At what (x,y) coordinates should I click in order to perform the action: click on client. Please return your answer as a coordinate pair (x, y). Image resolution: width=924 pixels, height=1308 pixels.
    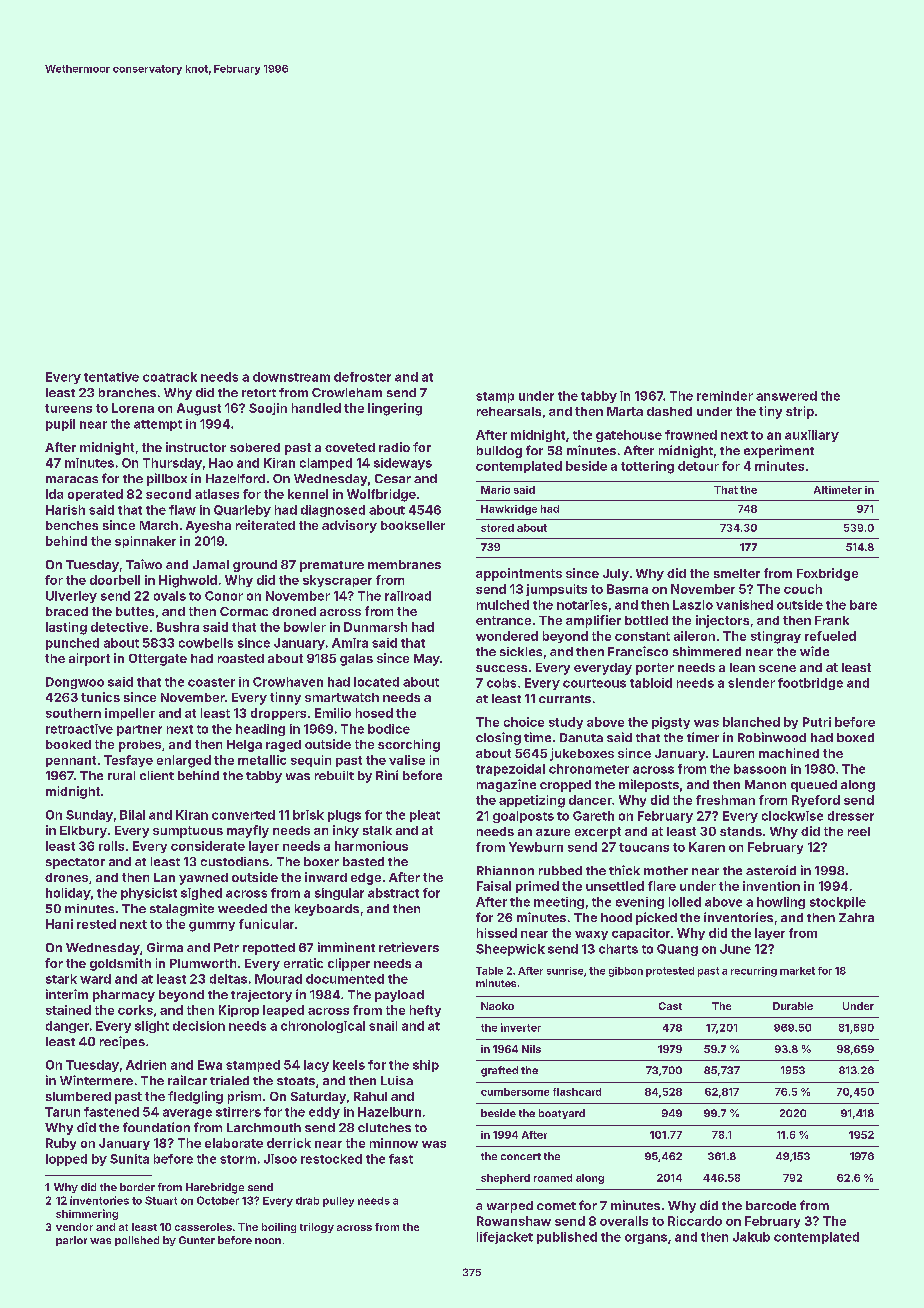
    Looking at the image, I should click on (157, 775).
